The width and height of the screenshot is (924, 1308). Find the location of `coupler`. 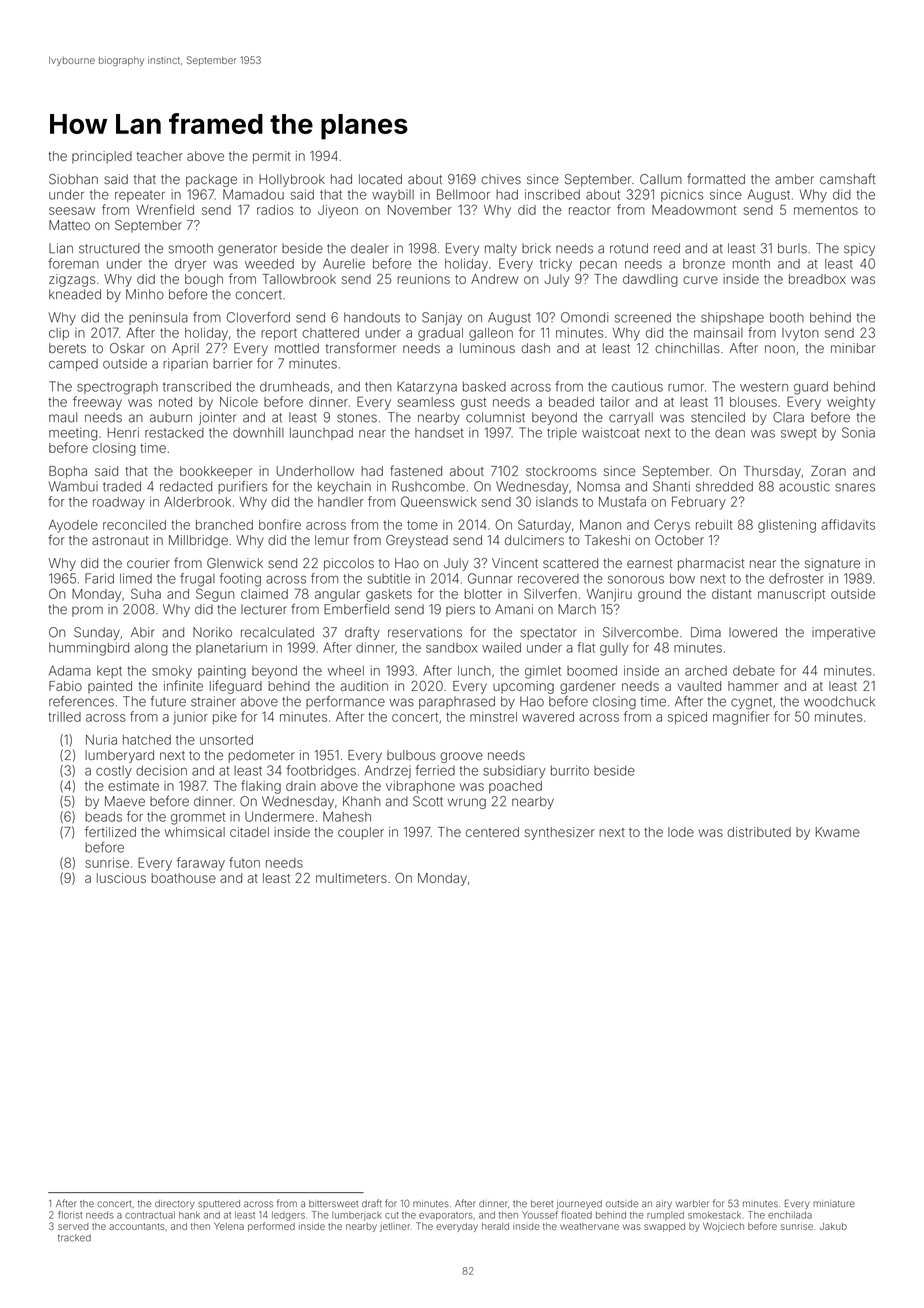

coupler is located at coordinates (361, 833).
